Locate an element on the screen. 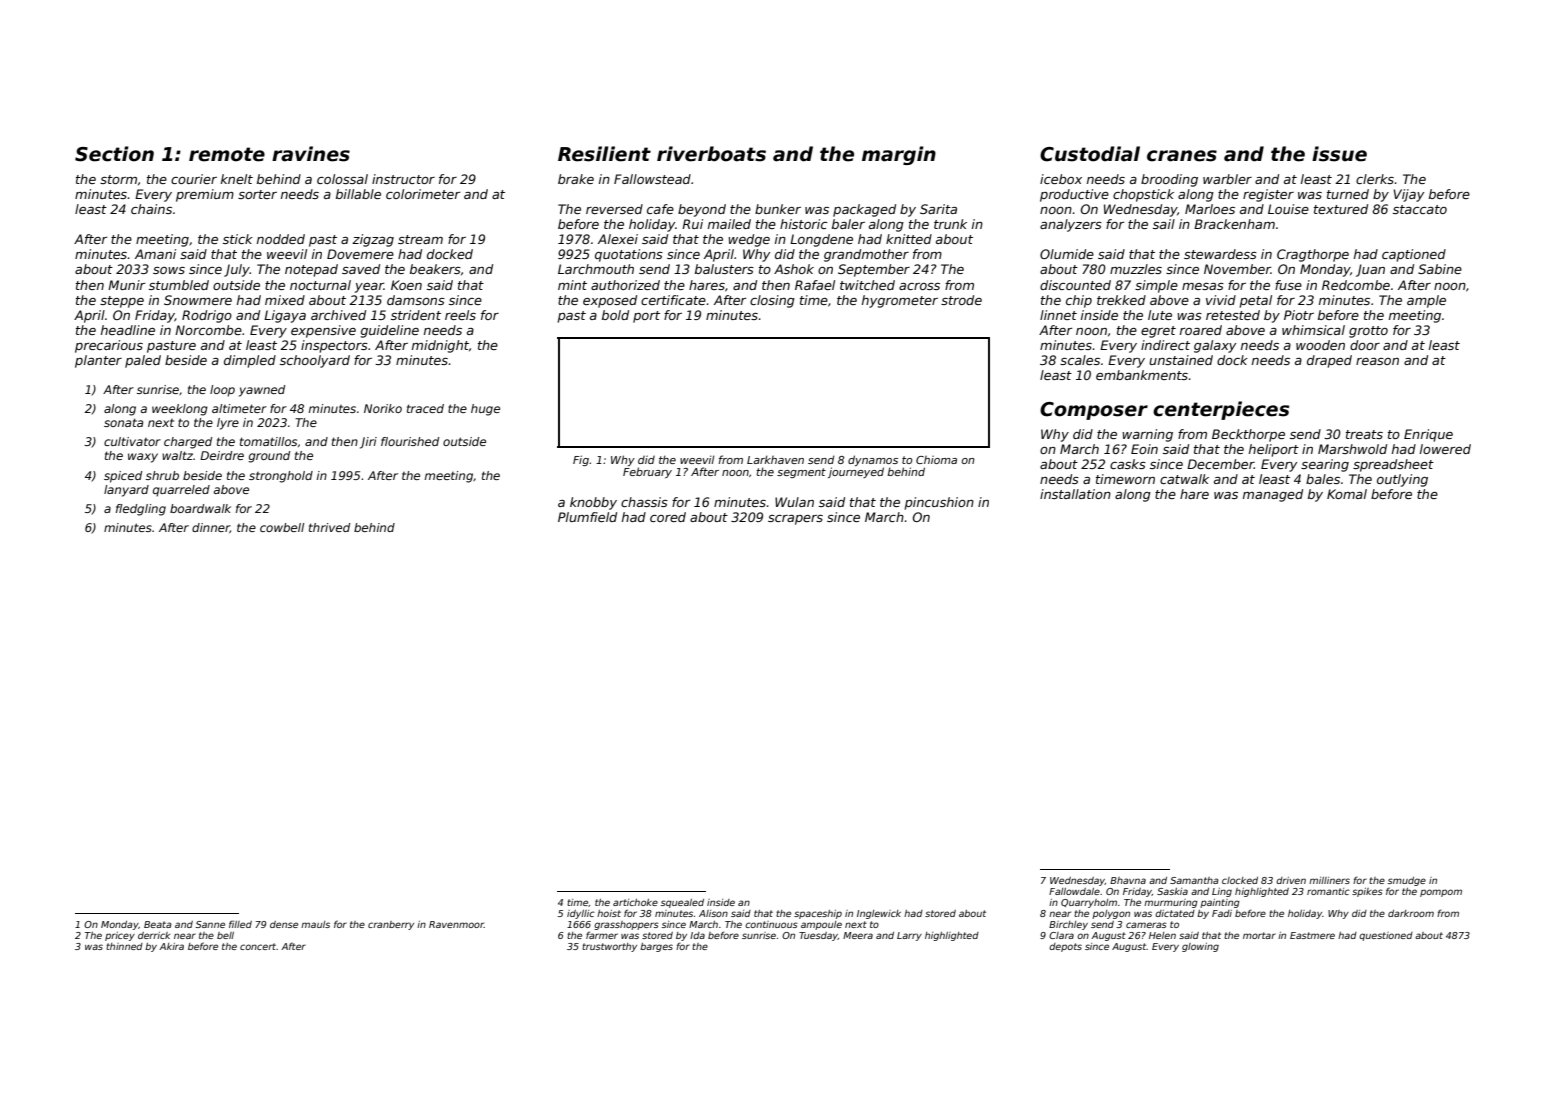 The width and height of the screenshot is (1548, 1094). artichoke is located at coordinates (635, 902).
